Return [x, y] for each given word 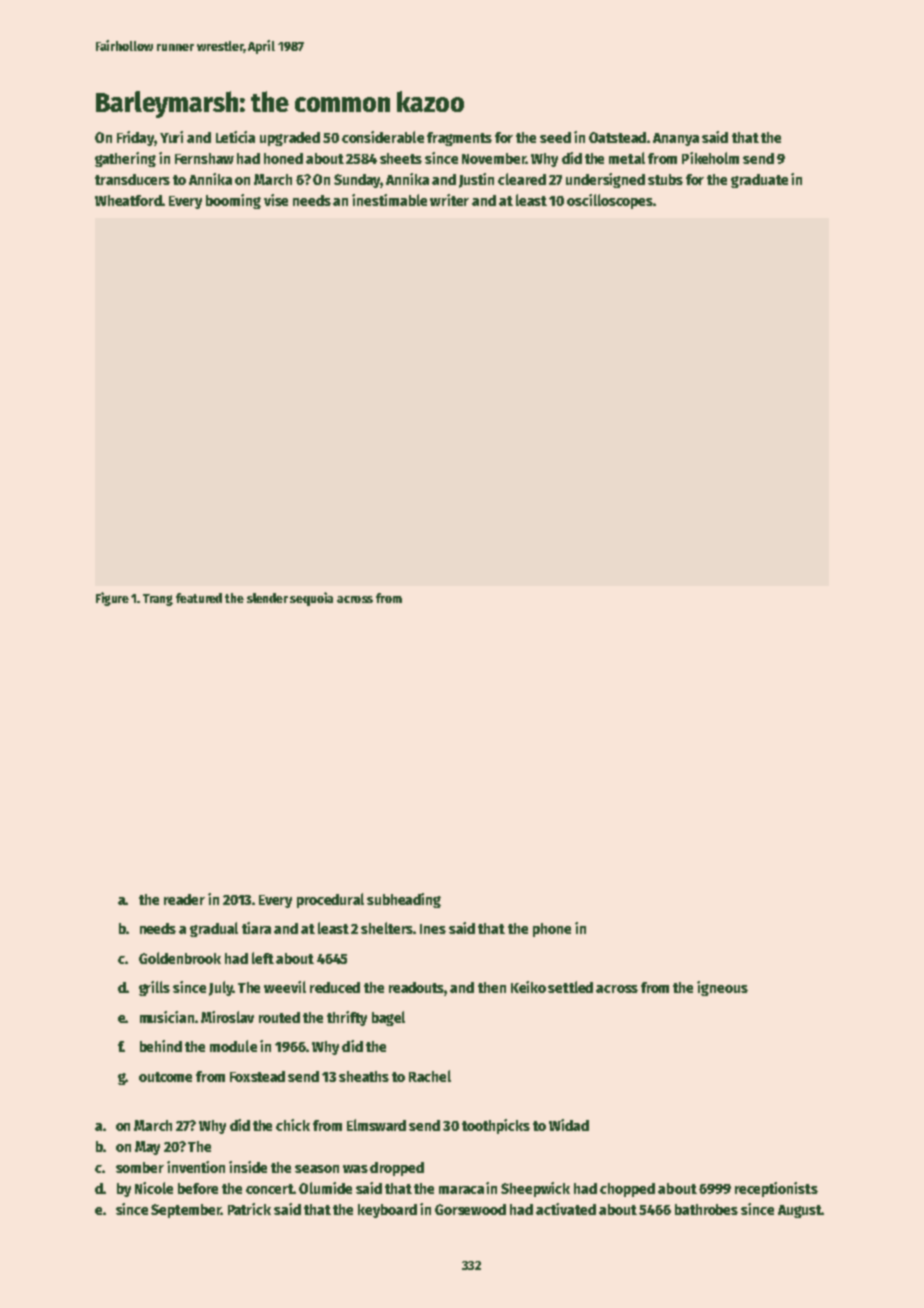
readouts [417, 989]
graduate [759, 181]
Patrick [249, 1209]
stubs [665, 179]
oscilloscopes [610, 201]
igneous [722, 988]
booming [233, 201]
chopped [627, 1190]
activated [566, 1209]
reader [184, 899]
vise [276, 200]
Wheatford [128, 200]
